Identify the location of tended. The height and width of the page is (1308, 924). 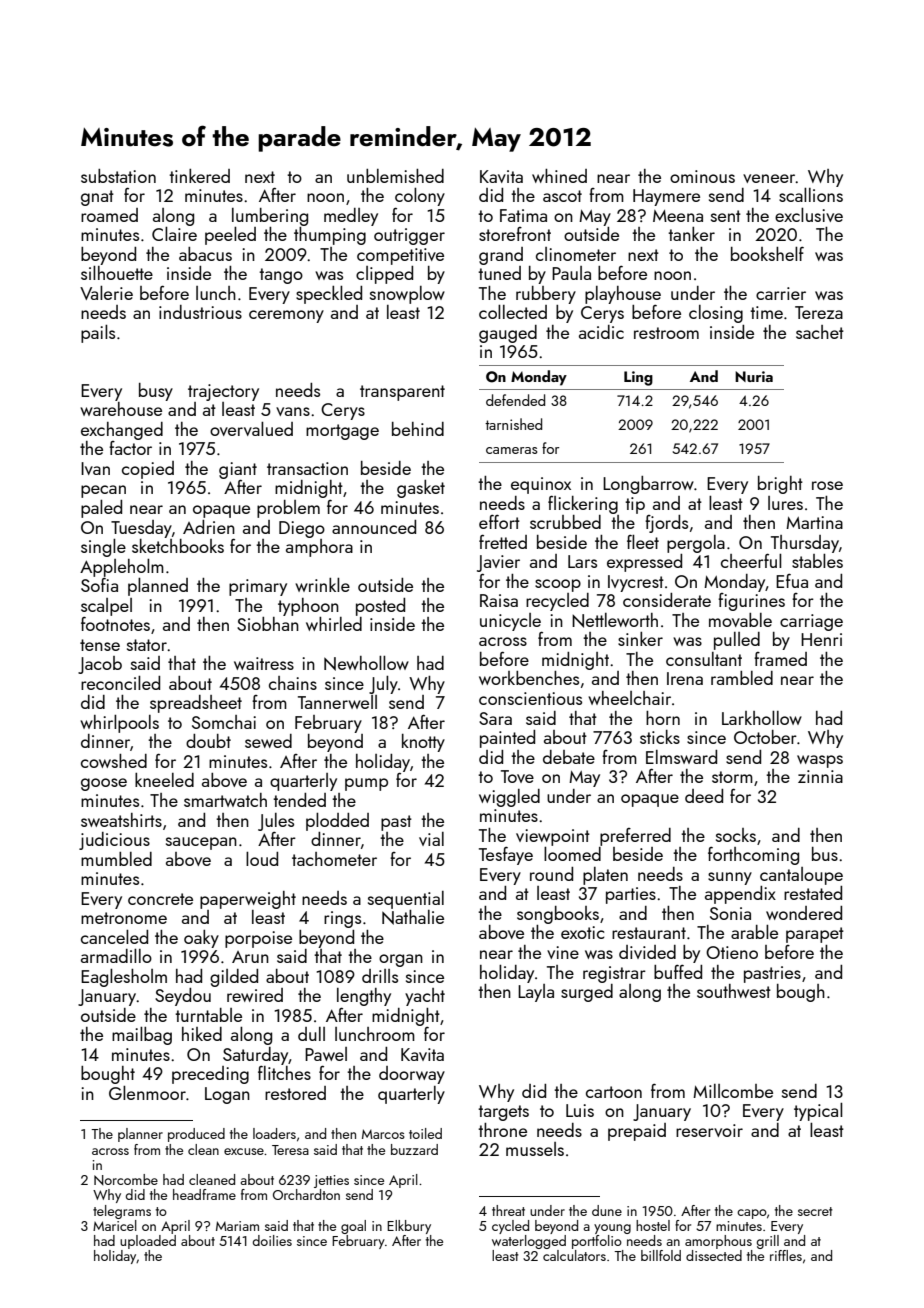
(299, 800).
